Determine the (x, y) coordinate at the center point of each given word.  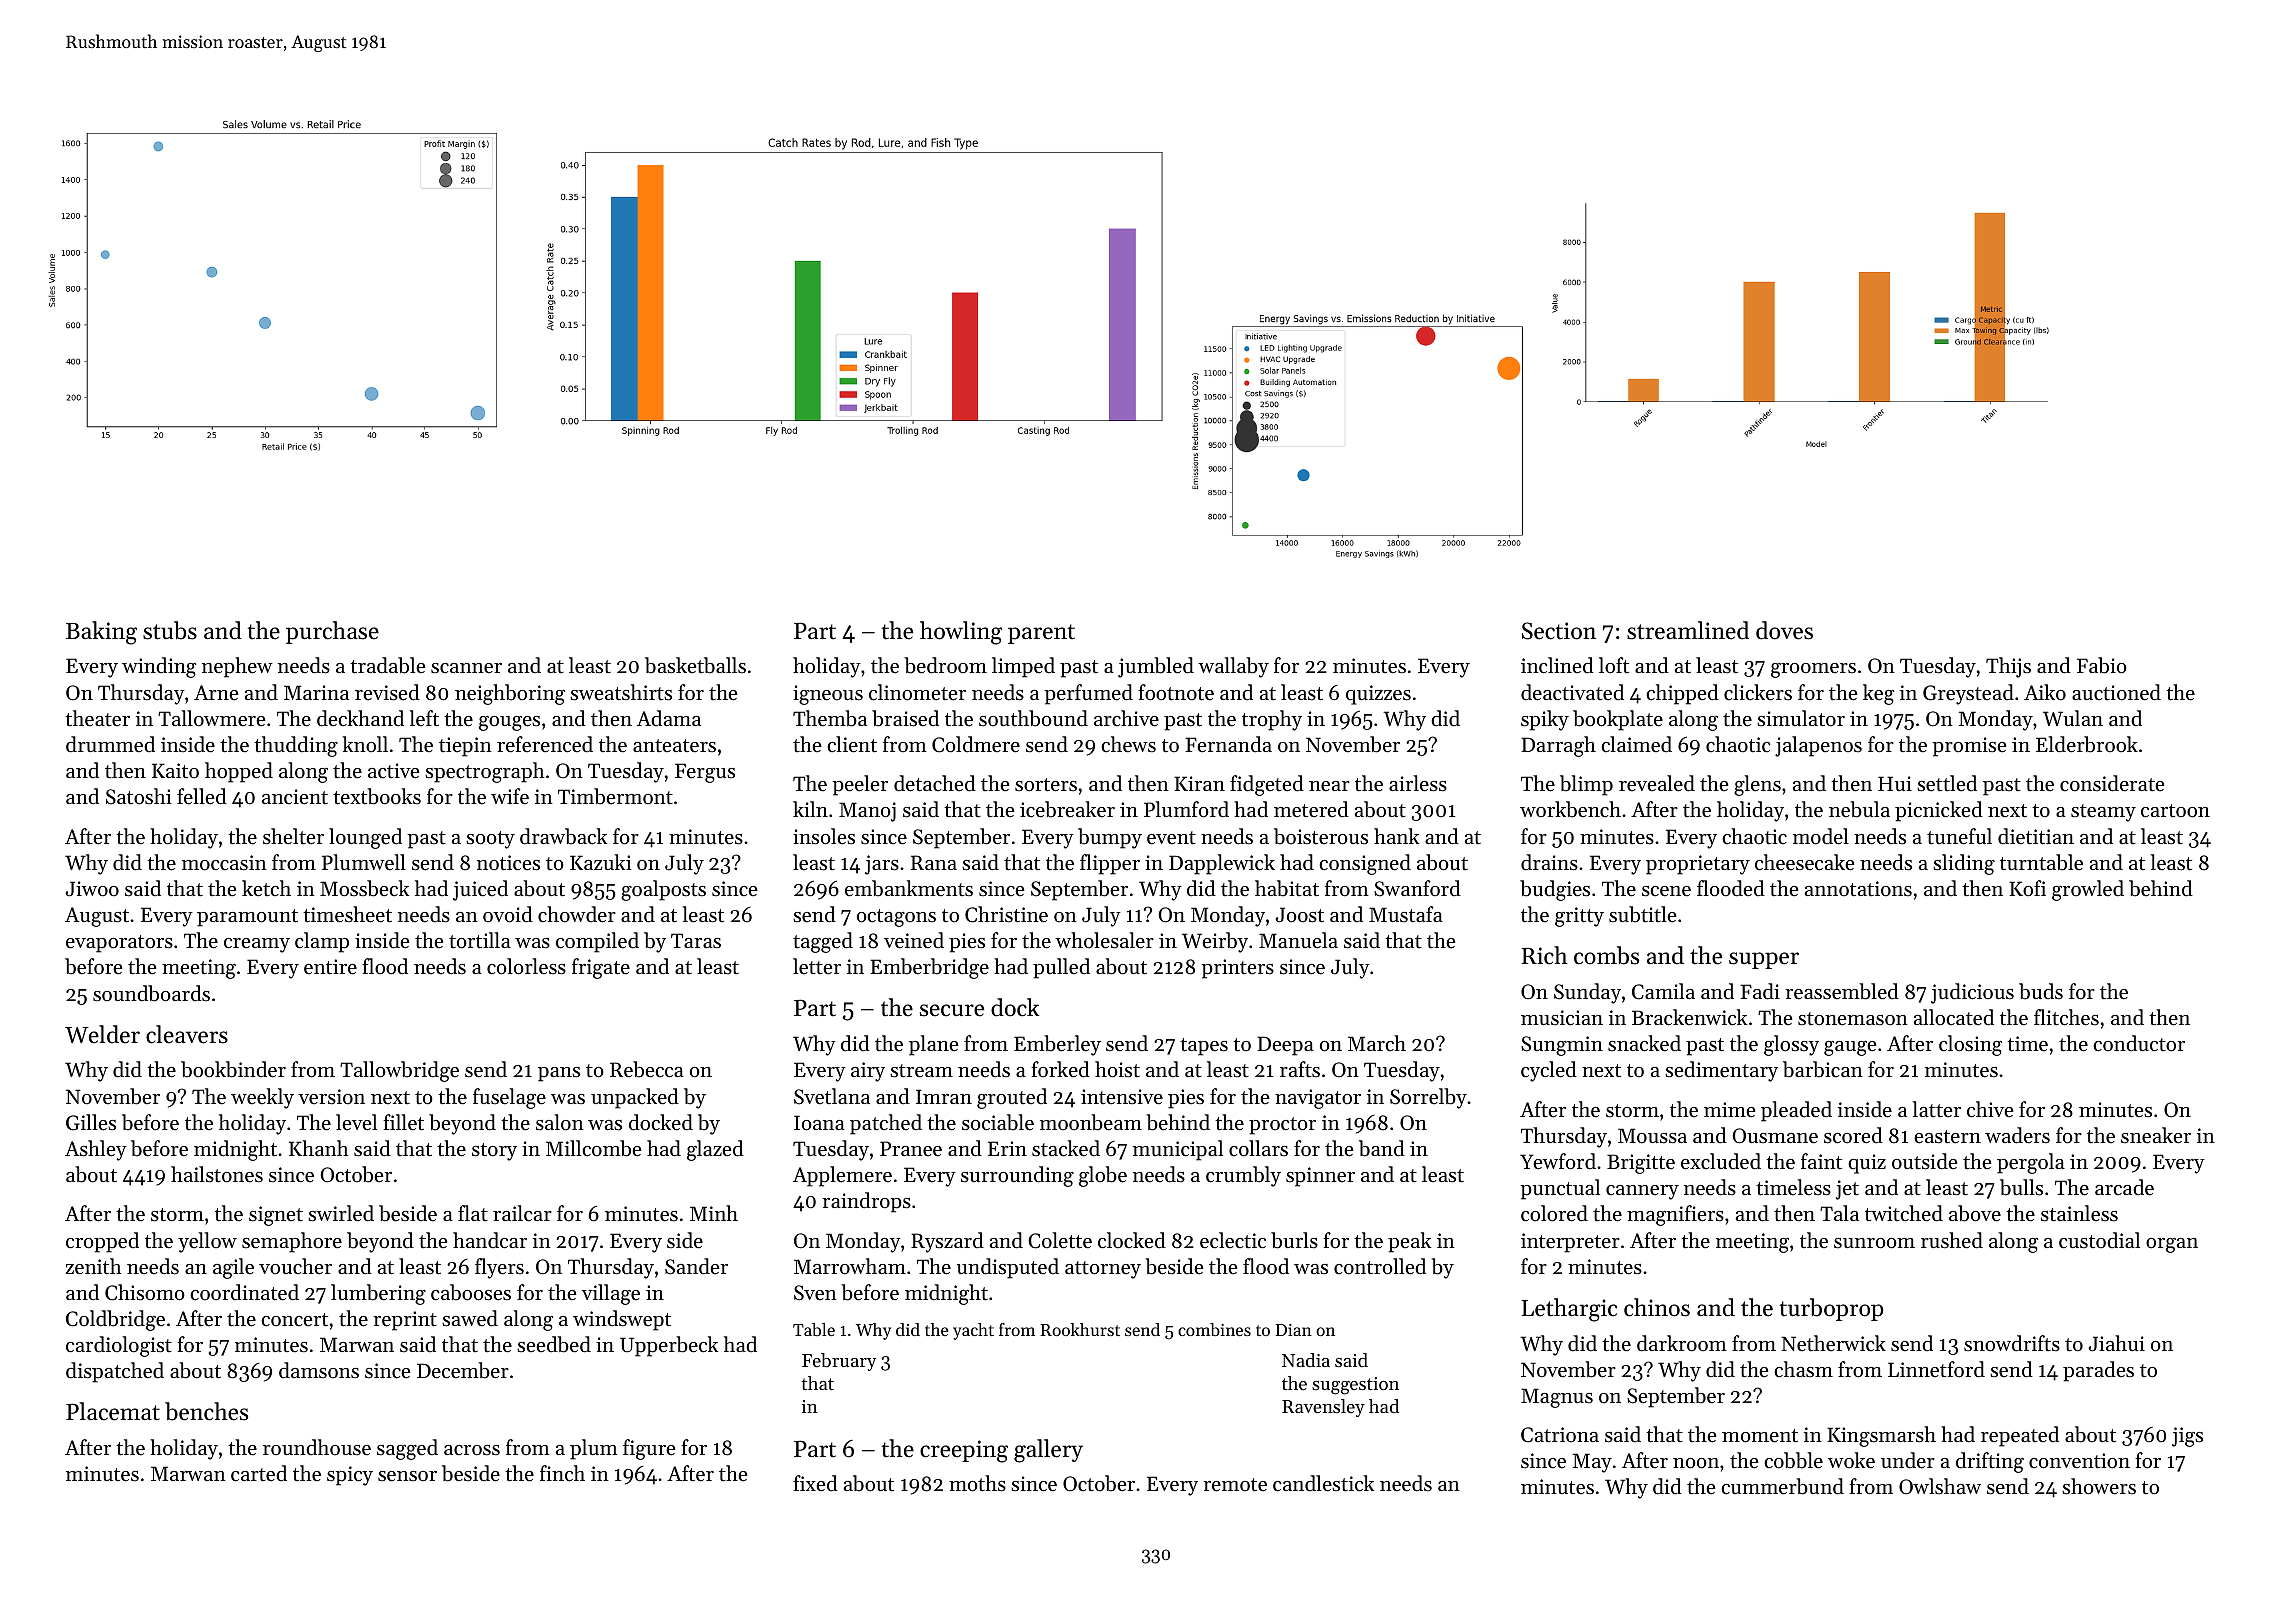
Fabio (2102, 665)
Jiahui (2116, 1343)
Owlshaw (1940, 1486)
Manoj (867, 812)
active (393, 771)
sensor (407, 1476)
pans (559, 1074)
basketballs (695, 665)
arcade (2124, 1187)
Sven (815, 1293)
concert (294, 1320)
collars (1258, 1148)
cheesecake (1804, 862)
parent (1041, 634)
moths (977, 1483)
